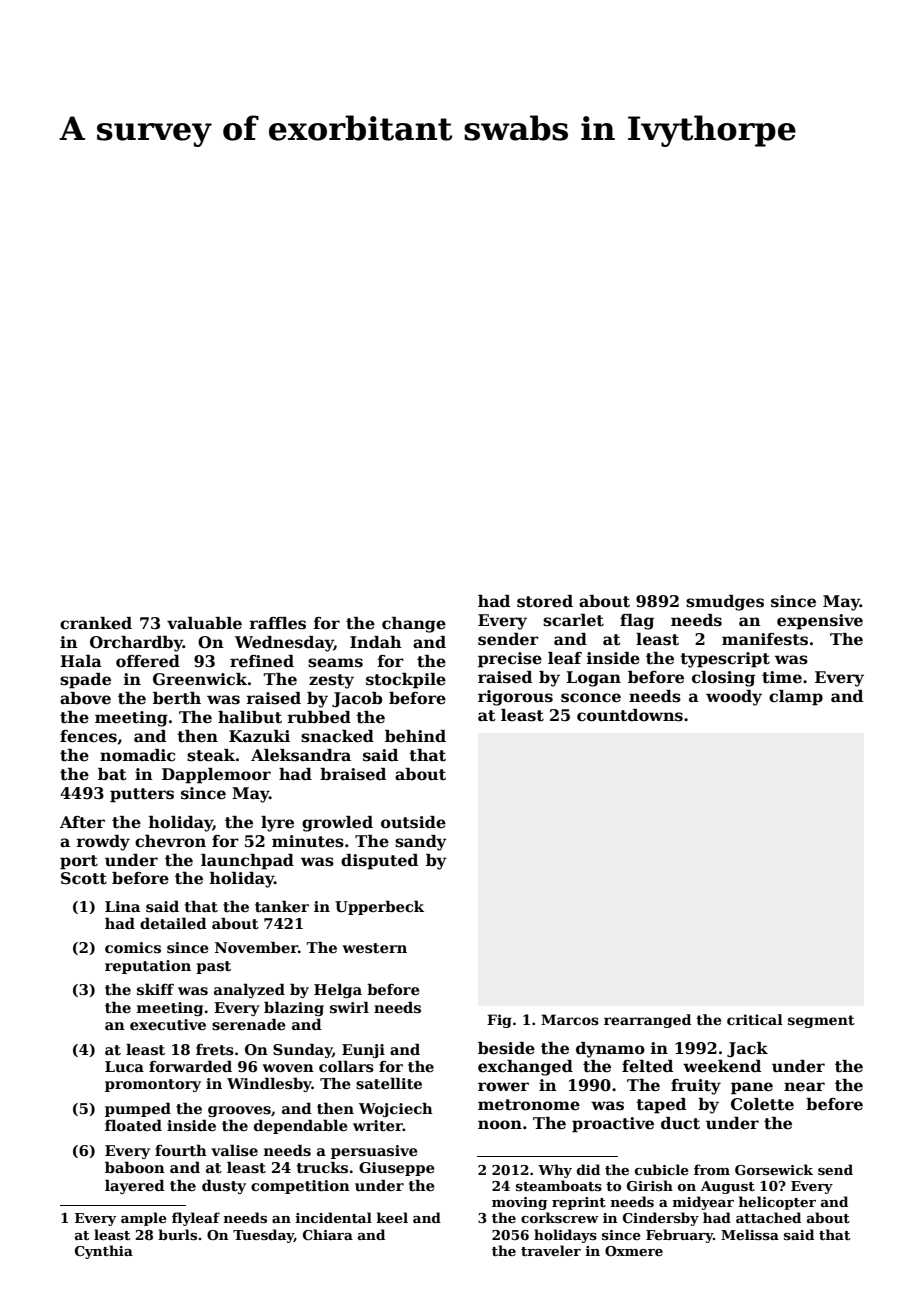 The width and height of the document is (924, 1308). I want to click on time, so click(782, 677).
